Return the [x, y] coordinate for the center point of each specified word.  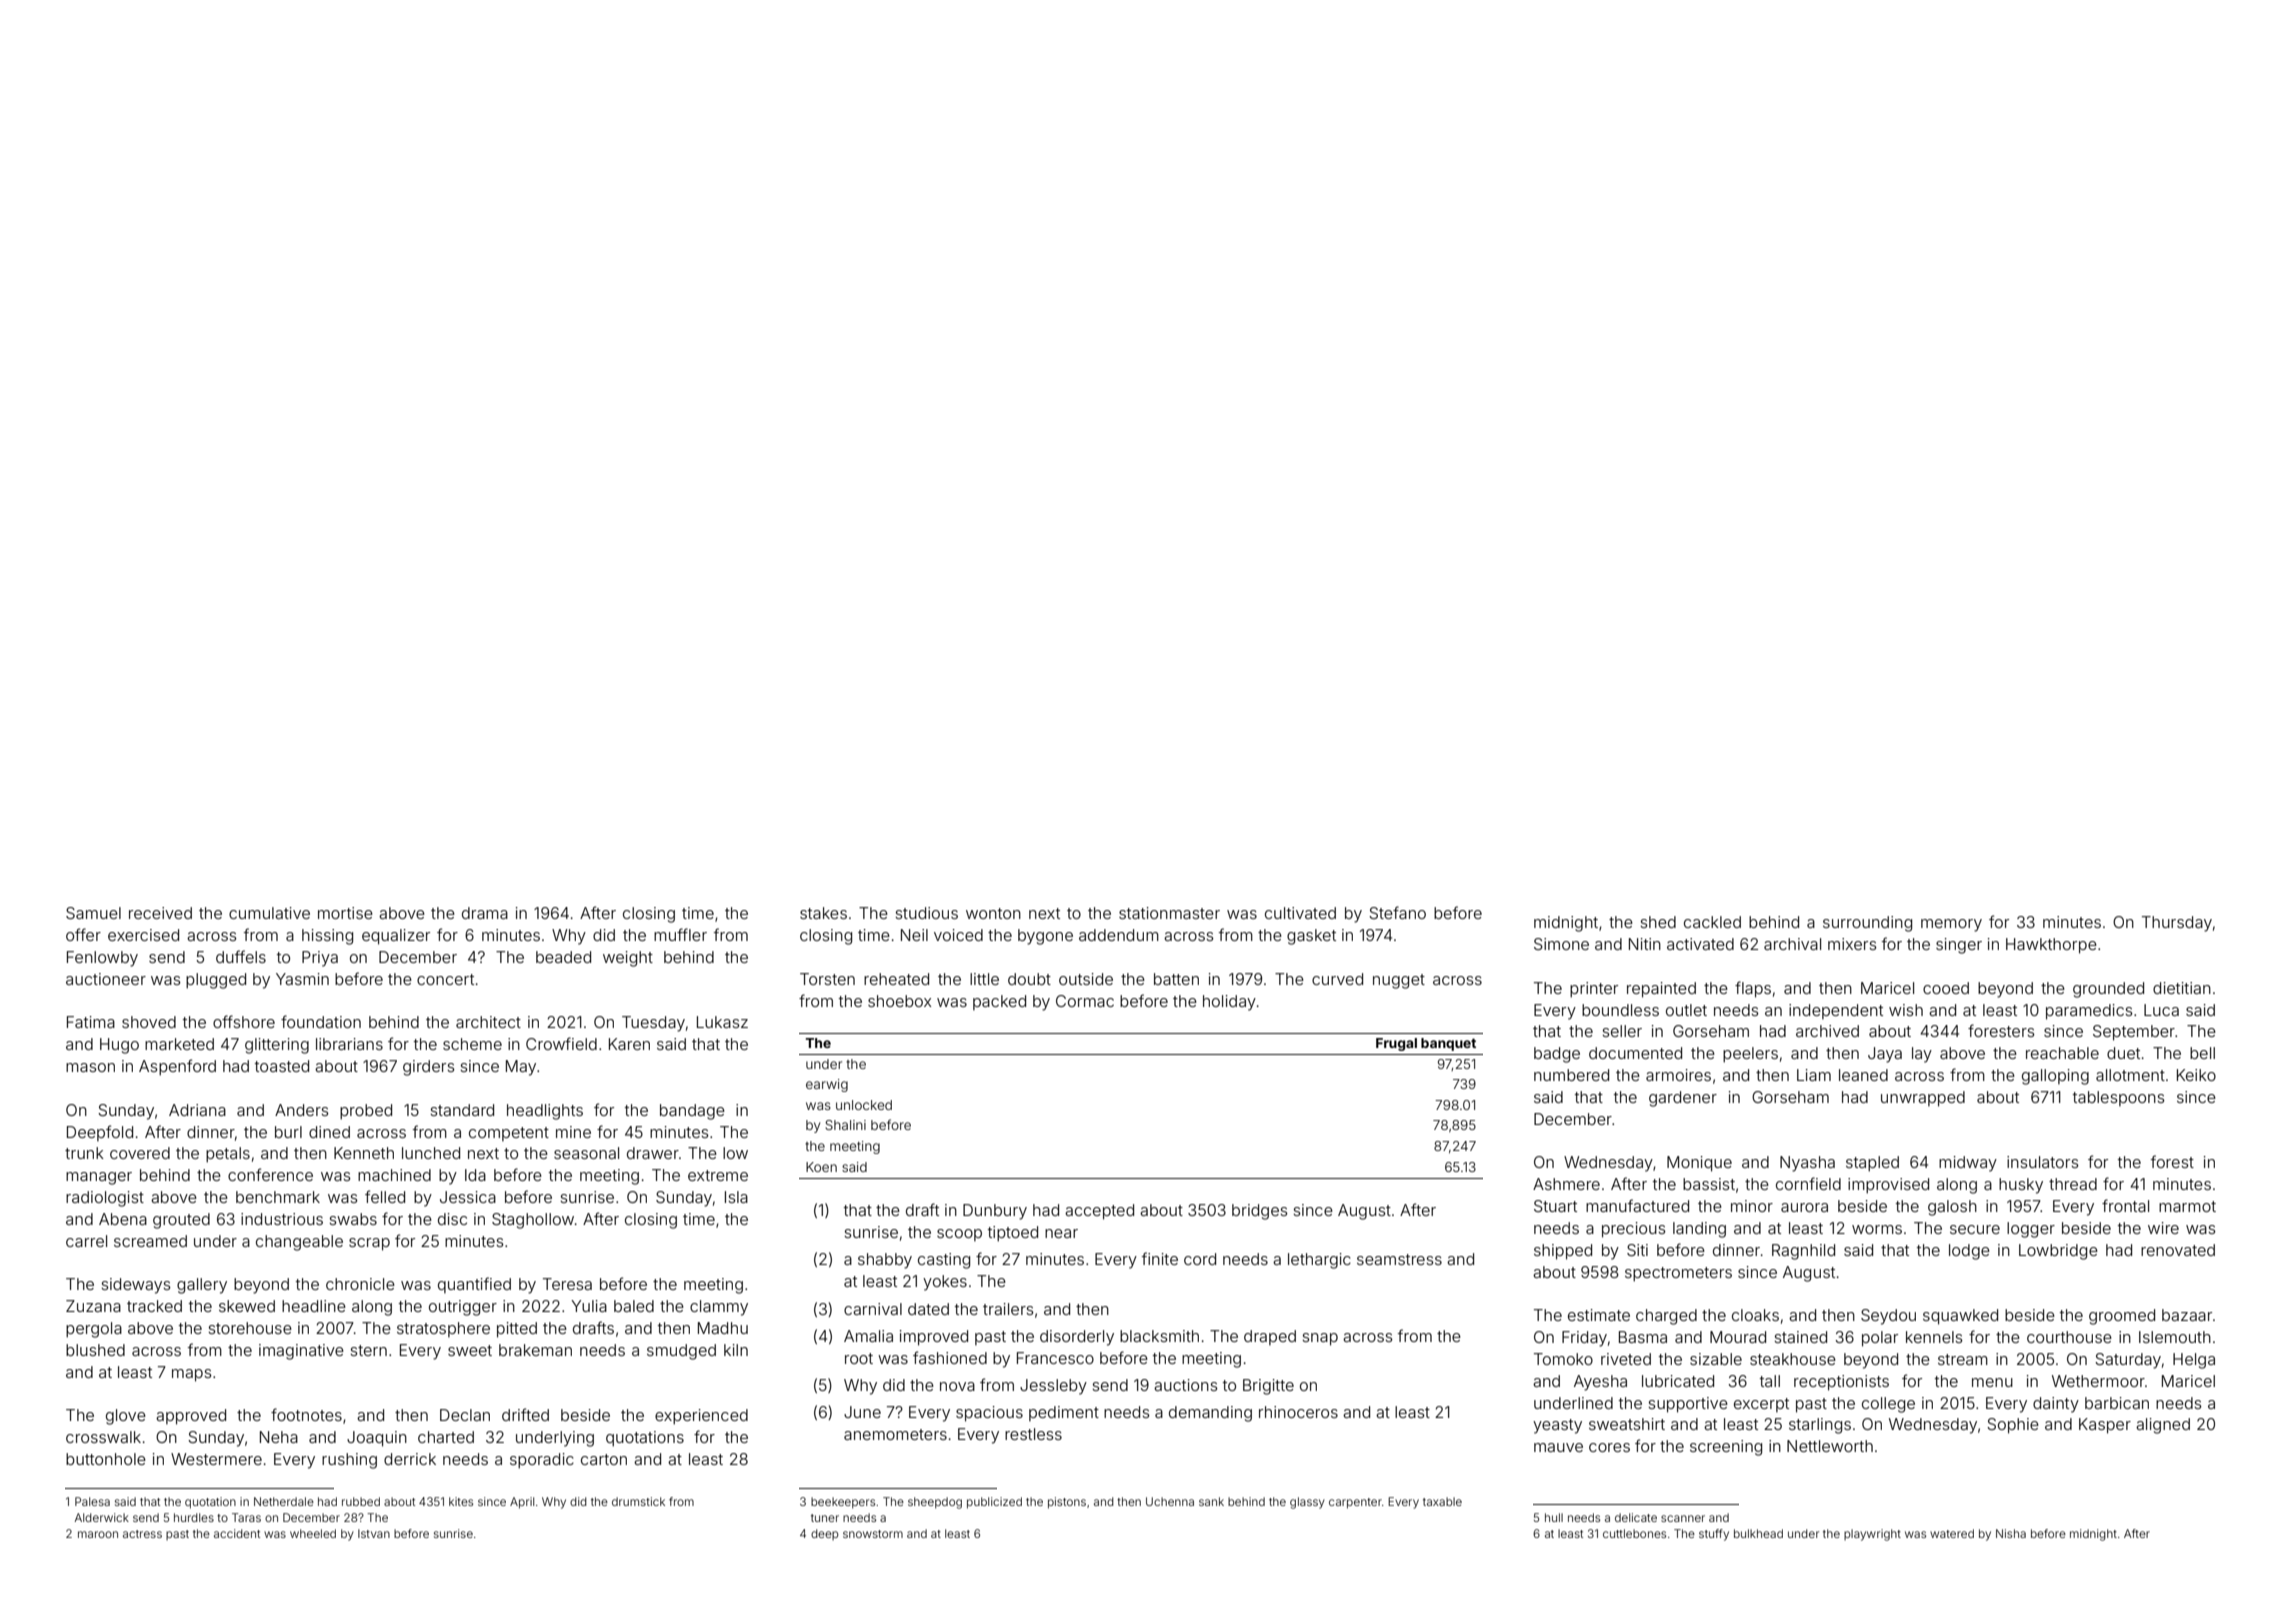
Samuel [93, 913]
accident [237, 1533]
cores [1609, 1447]
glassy [1307, 1503]
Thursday [2177, 924]
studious [926, 913]
